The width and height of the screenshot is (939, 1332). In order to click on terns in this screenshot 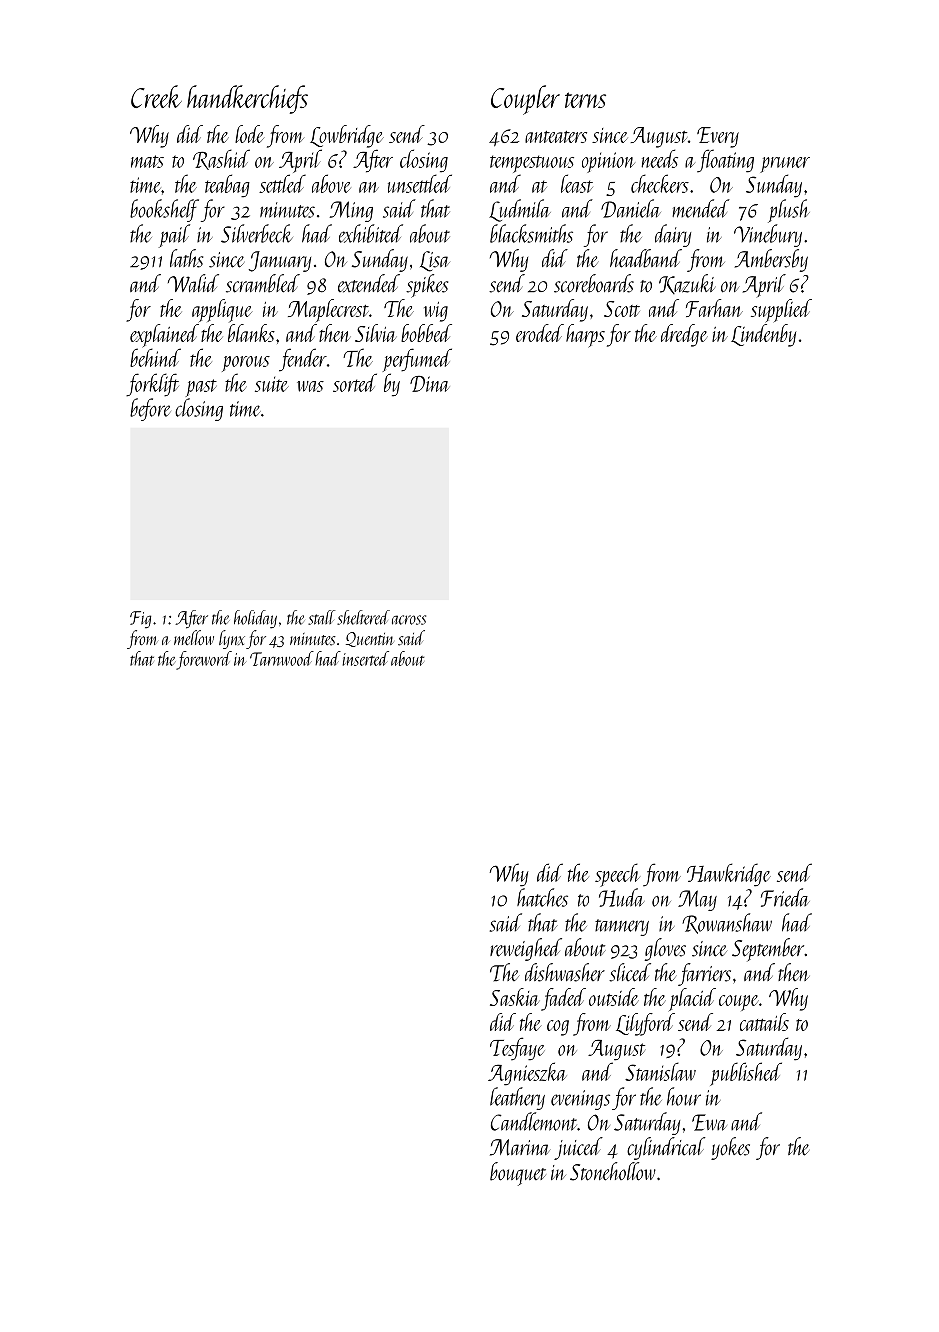, I will do `click(585, 100)`.
